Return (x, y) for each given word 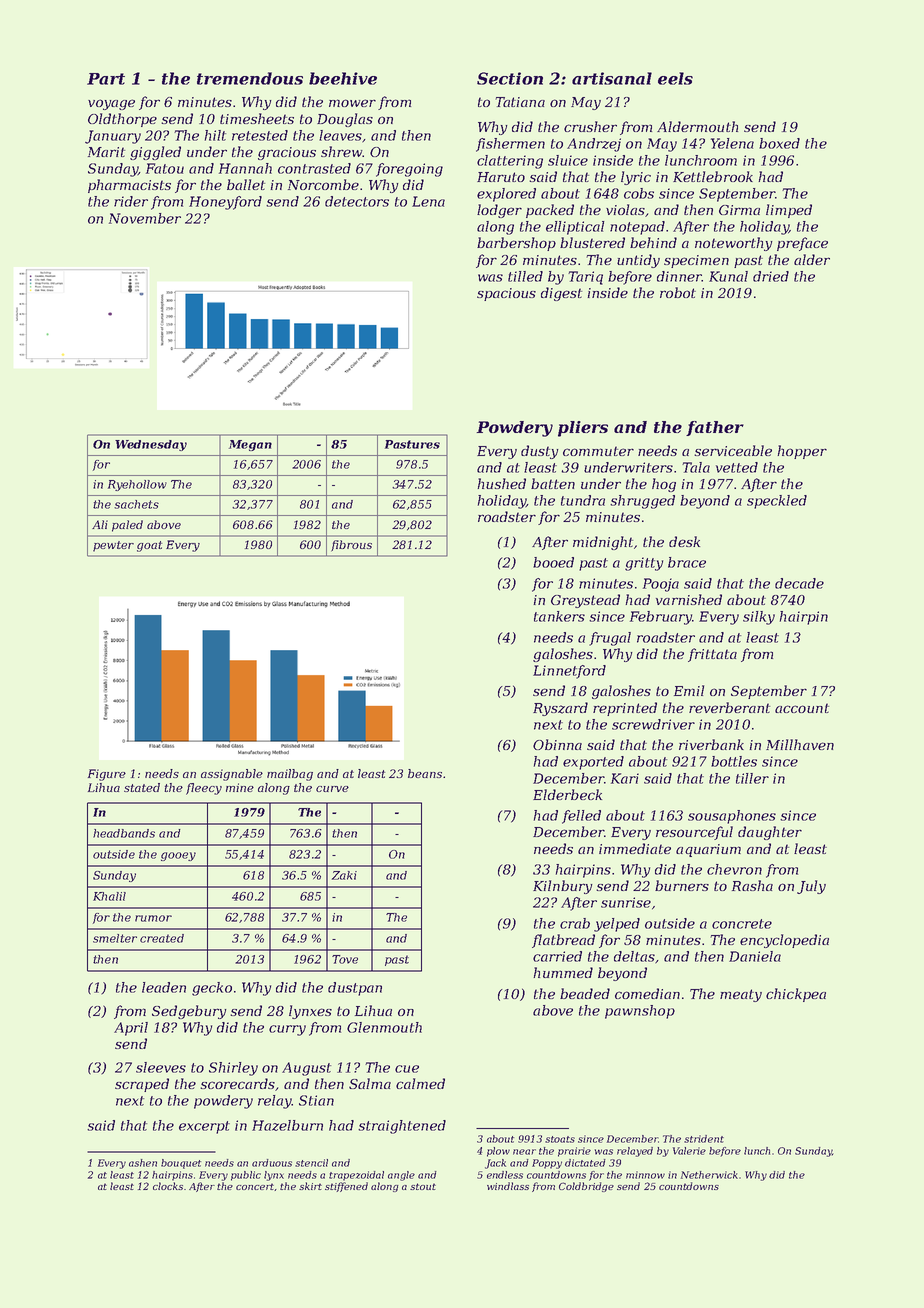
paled (127, 526)
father (715, 428)
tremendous (250, 78)
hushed (501, 483)
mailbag (290, 775)
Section (510, 78)
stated (142, 787)
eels (675, 78)
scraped (142, 1085)
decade (799, 583)
